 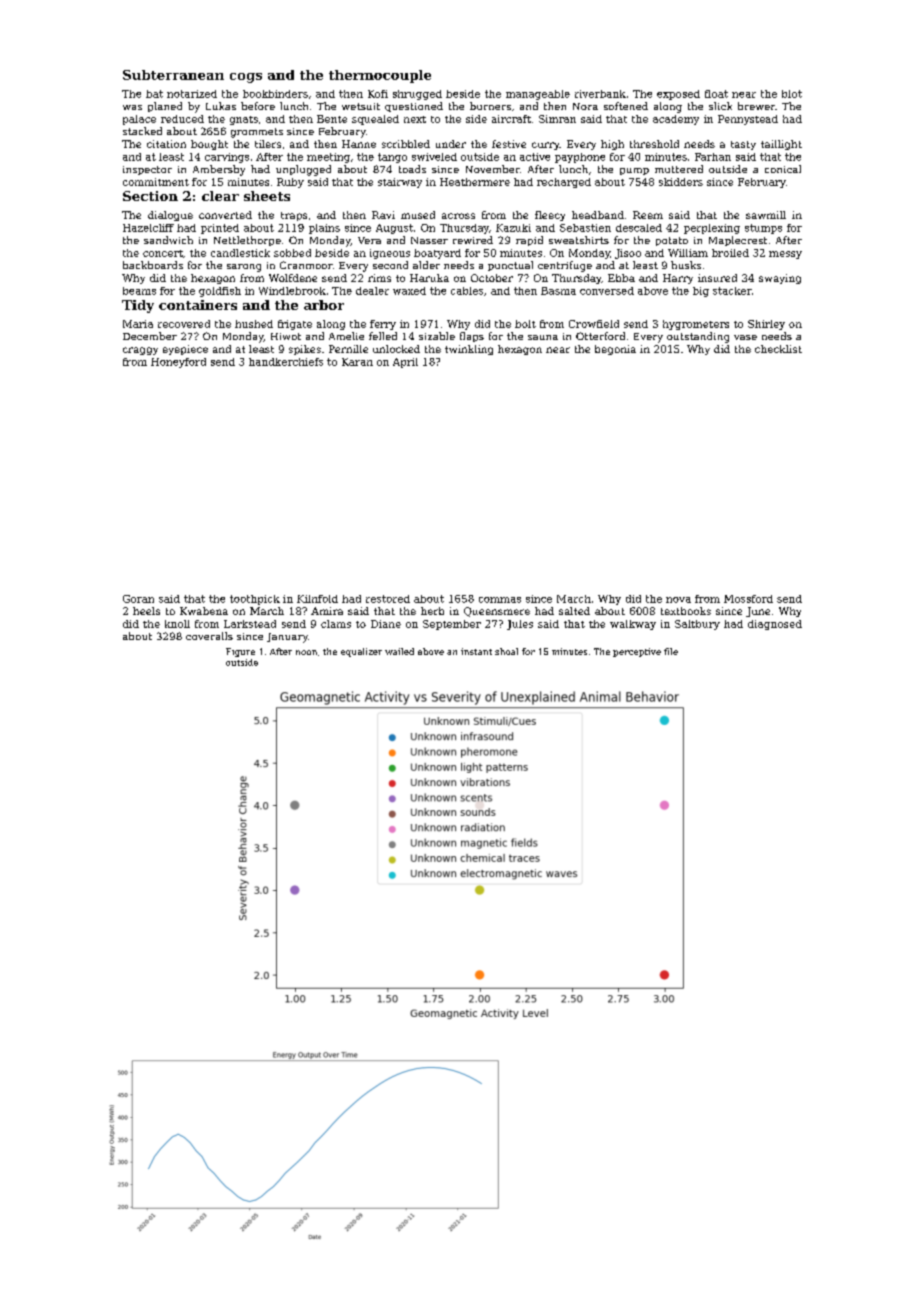 I want to click on gnats, so click(x=244, y=120).
